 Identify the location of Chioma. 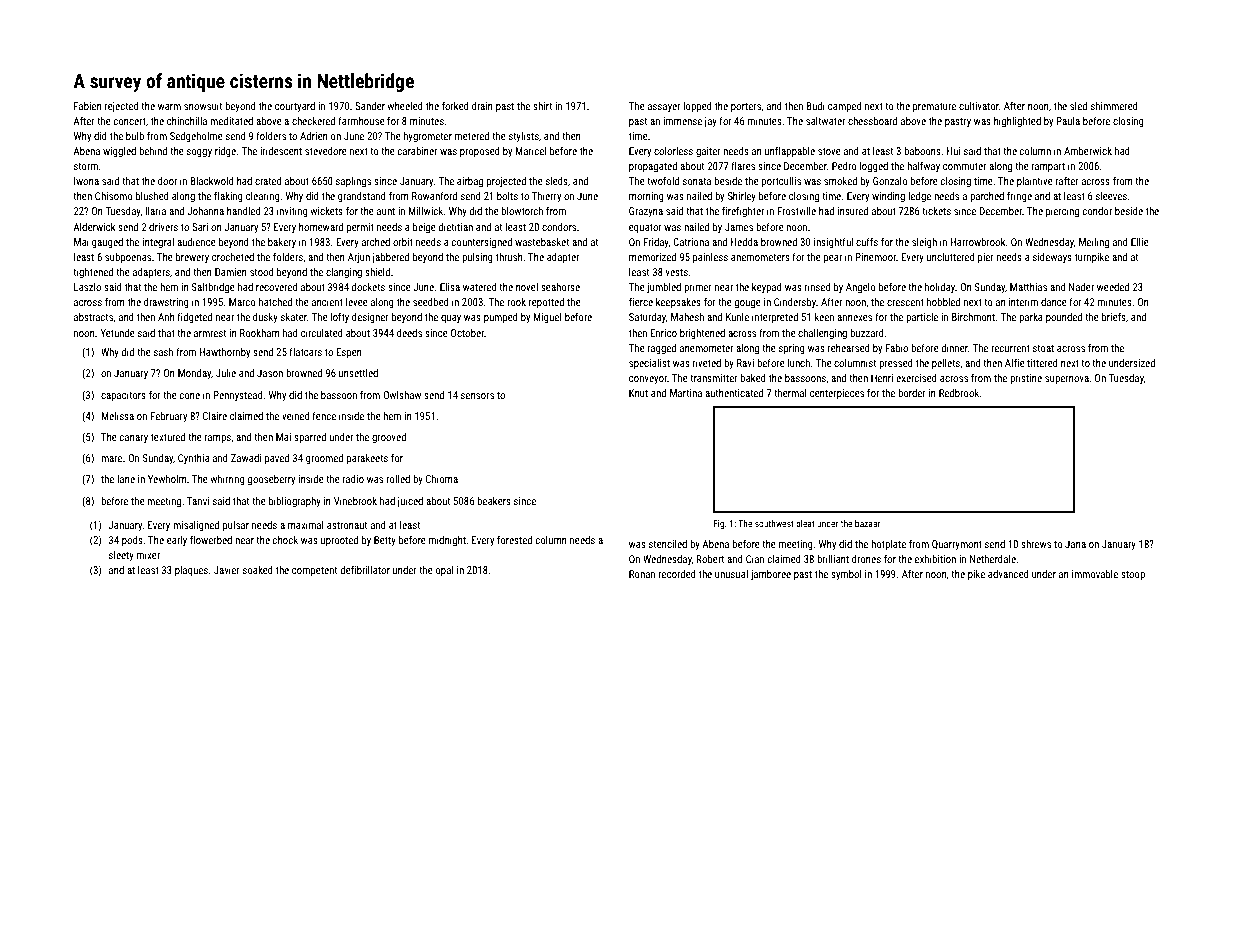
(442, 479).
